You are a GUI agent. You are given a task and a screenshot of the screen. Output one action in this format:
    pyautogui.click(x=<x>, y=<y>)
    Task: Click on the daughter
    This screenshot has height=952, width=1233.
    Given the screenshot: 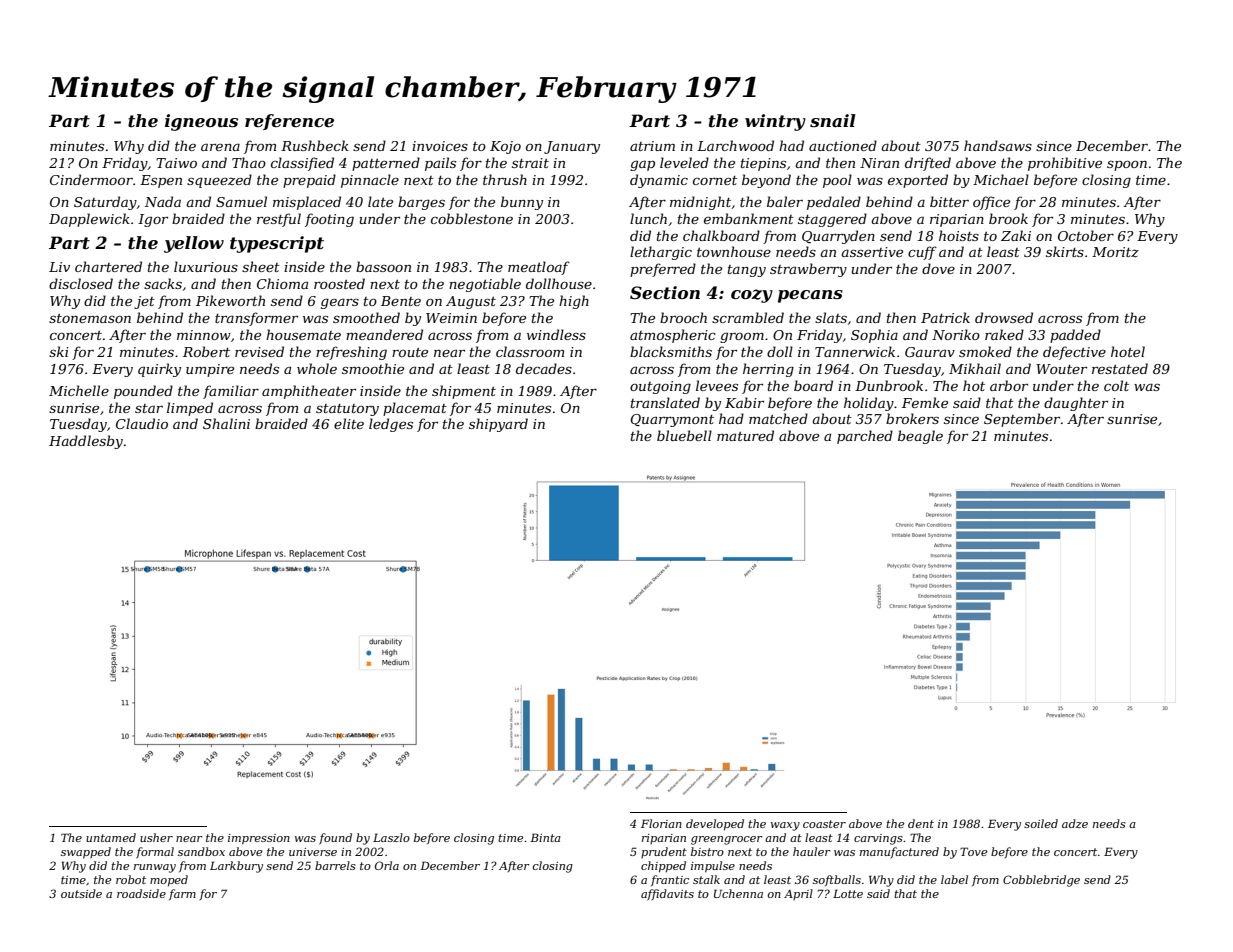 What is the action you would take?
    pyautogui.click(x=1076, y=404)
